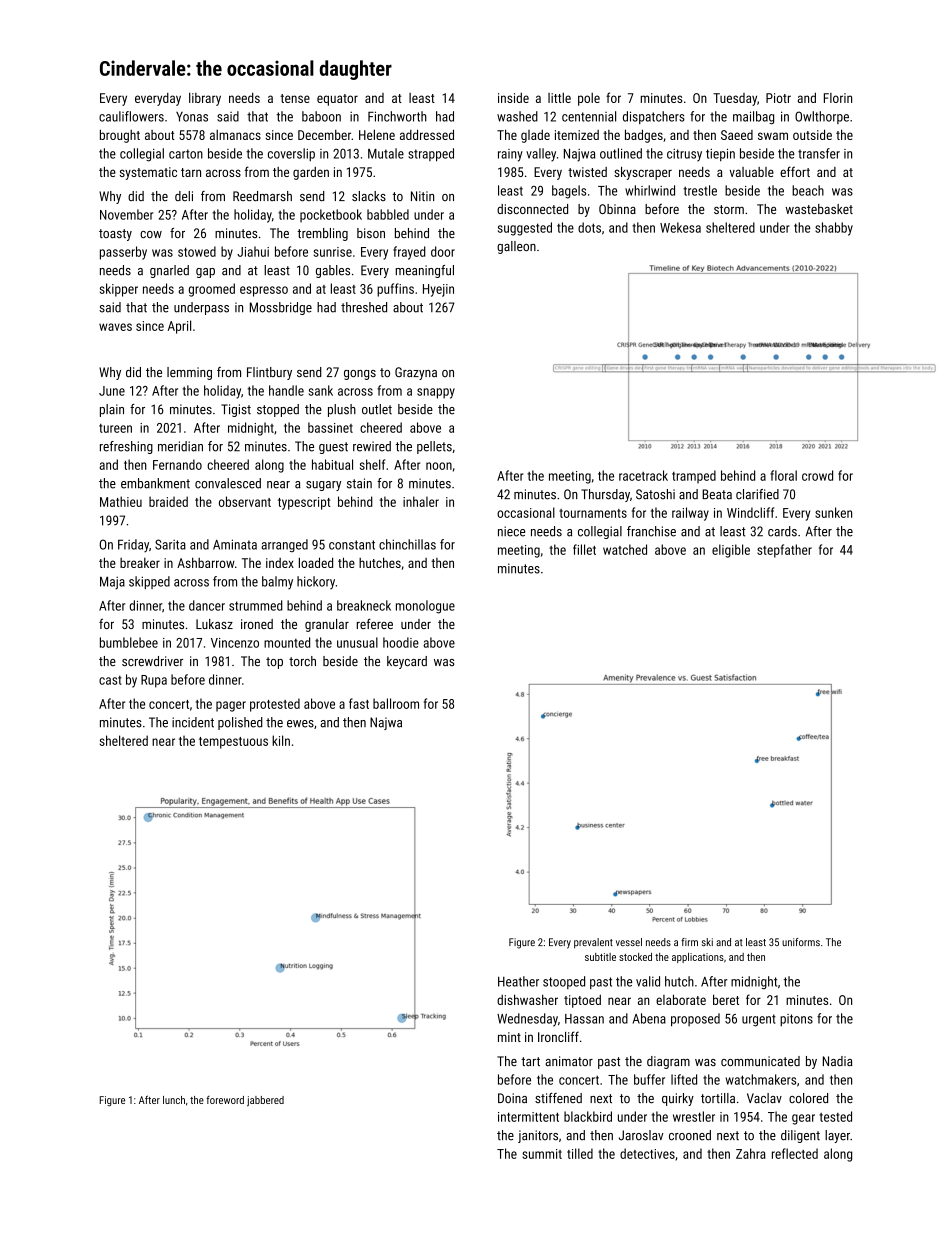  Describe the element at coordinates (528, 1117) in the image. I see `intermittent` at that location.
